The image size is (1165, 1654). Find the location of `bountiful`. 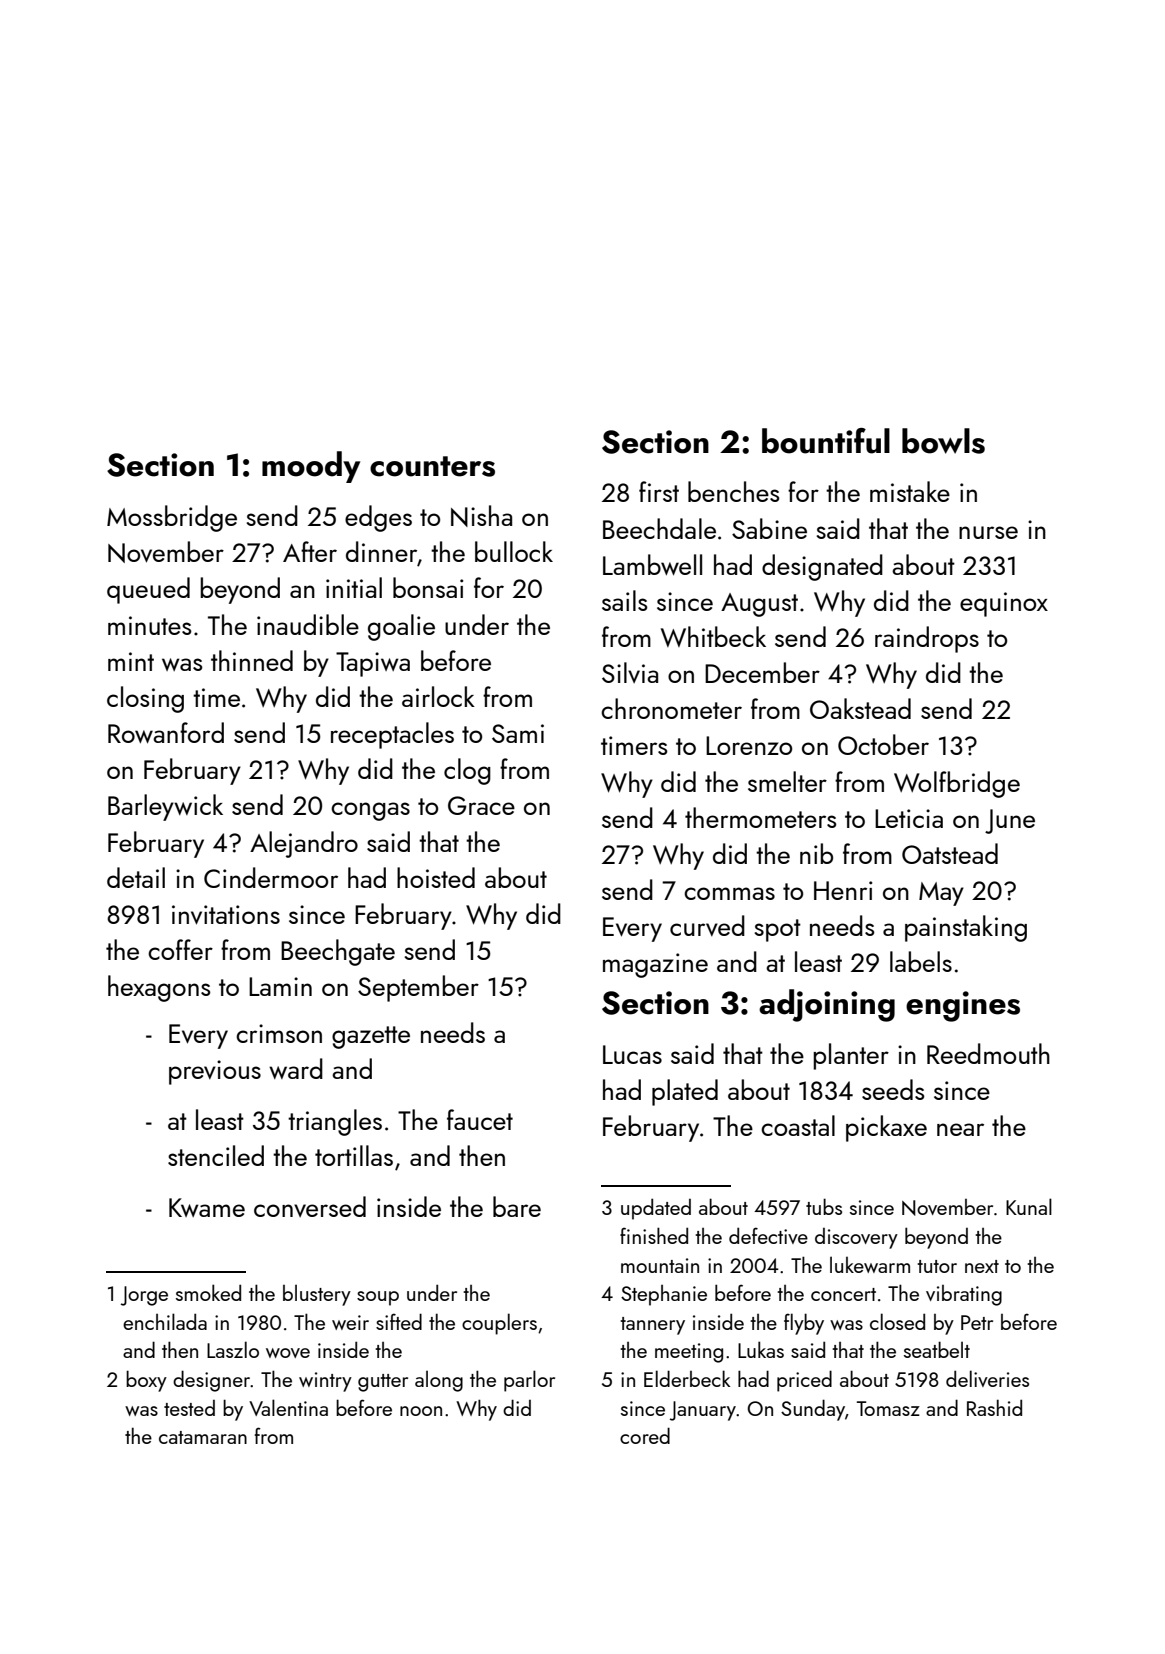

bountiful is located at coordinates (826, 441).
